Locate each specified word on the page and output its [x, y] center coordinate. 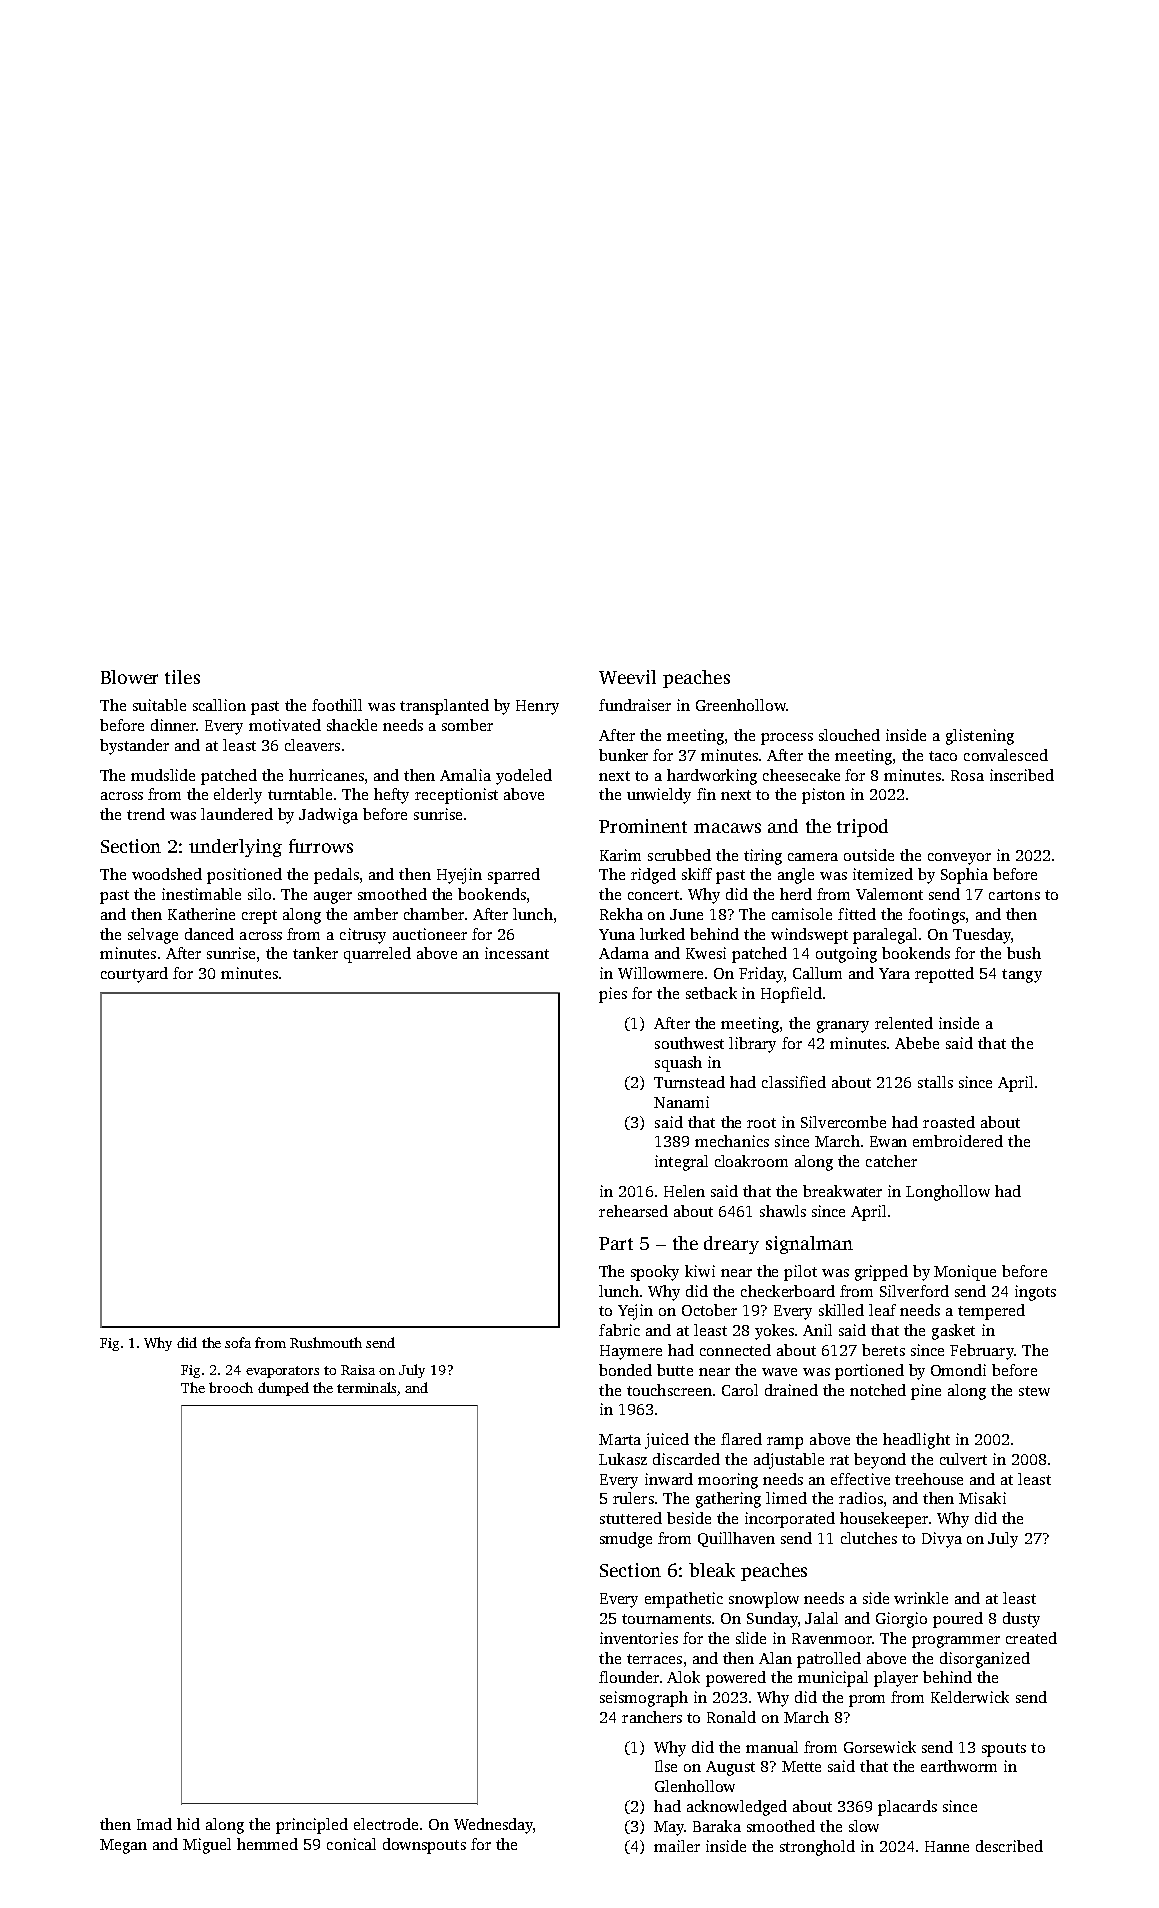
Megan [123, 1846]
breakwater [842, 1191]
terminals [366, 1387]
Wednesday [493, 1826]
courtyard [134, 975]
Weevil [627, 677]
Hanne [947, 1846]
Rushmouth [326, 1342]
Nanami [681, 1102]
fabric [619, 1330]
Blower [129, 677]
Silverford [914, 1291]
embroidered [958, 1141]
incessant [517, 953]
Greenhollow [741, 705]
